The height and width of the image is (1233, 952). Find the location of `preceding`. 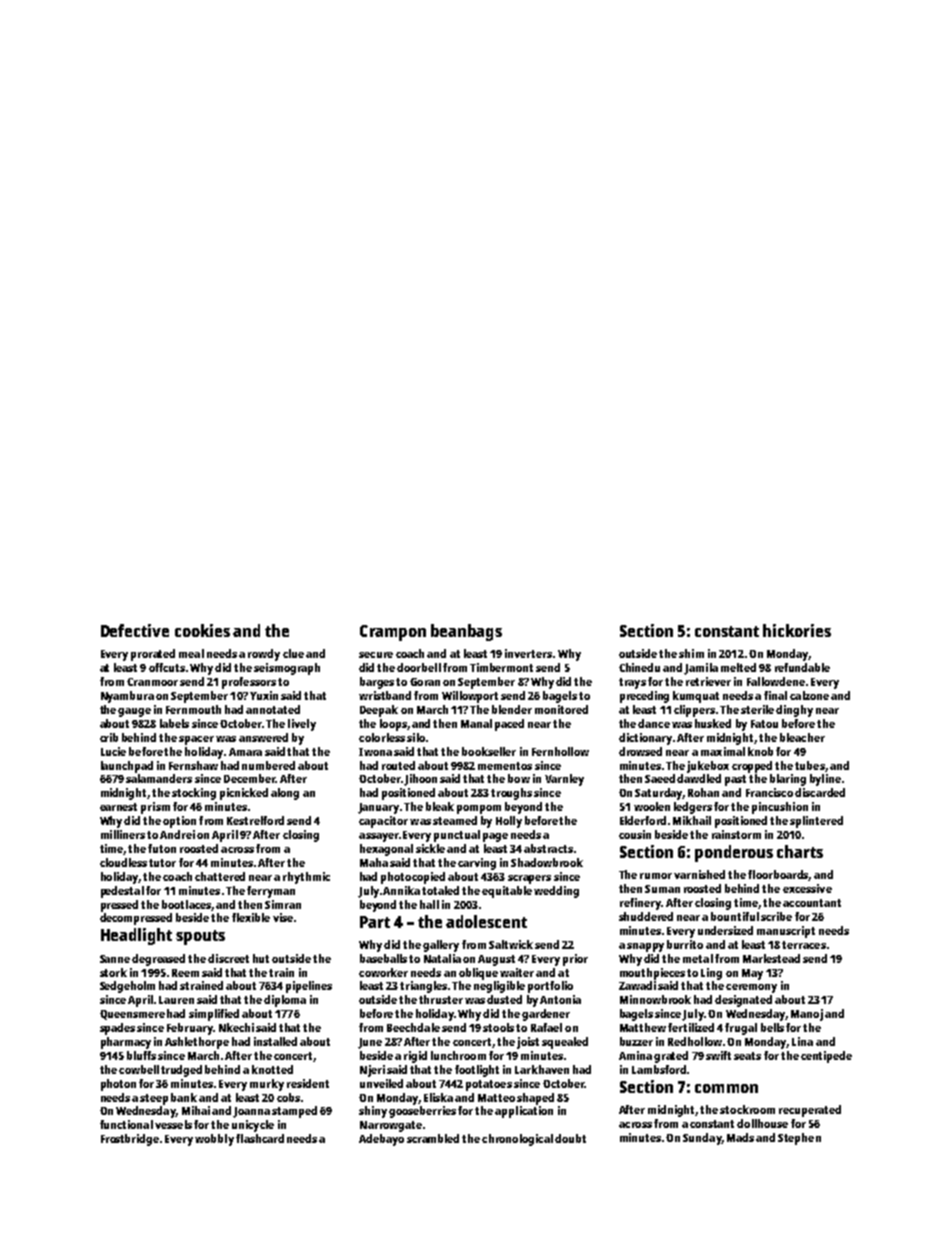

preceding is located at coordinates (644, 697).
